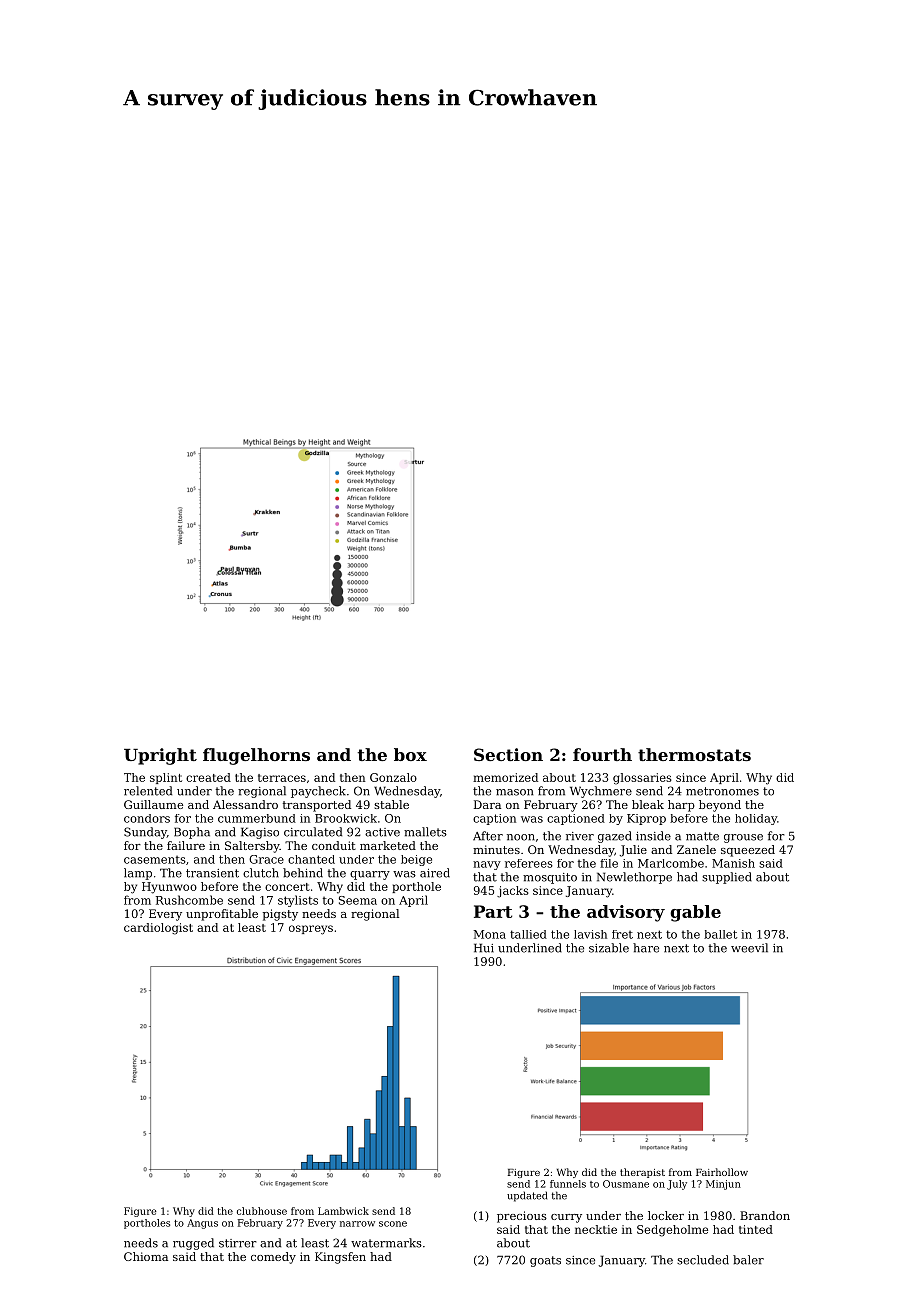 The width and height of the screenshot is (924, 1308). I want to click on clubhouse, so click(262, 1211).
